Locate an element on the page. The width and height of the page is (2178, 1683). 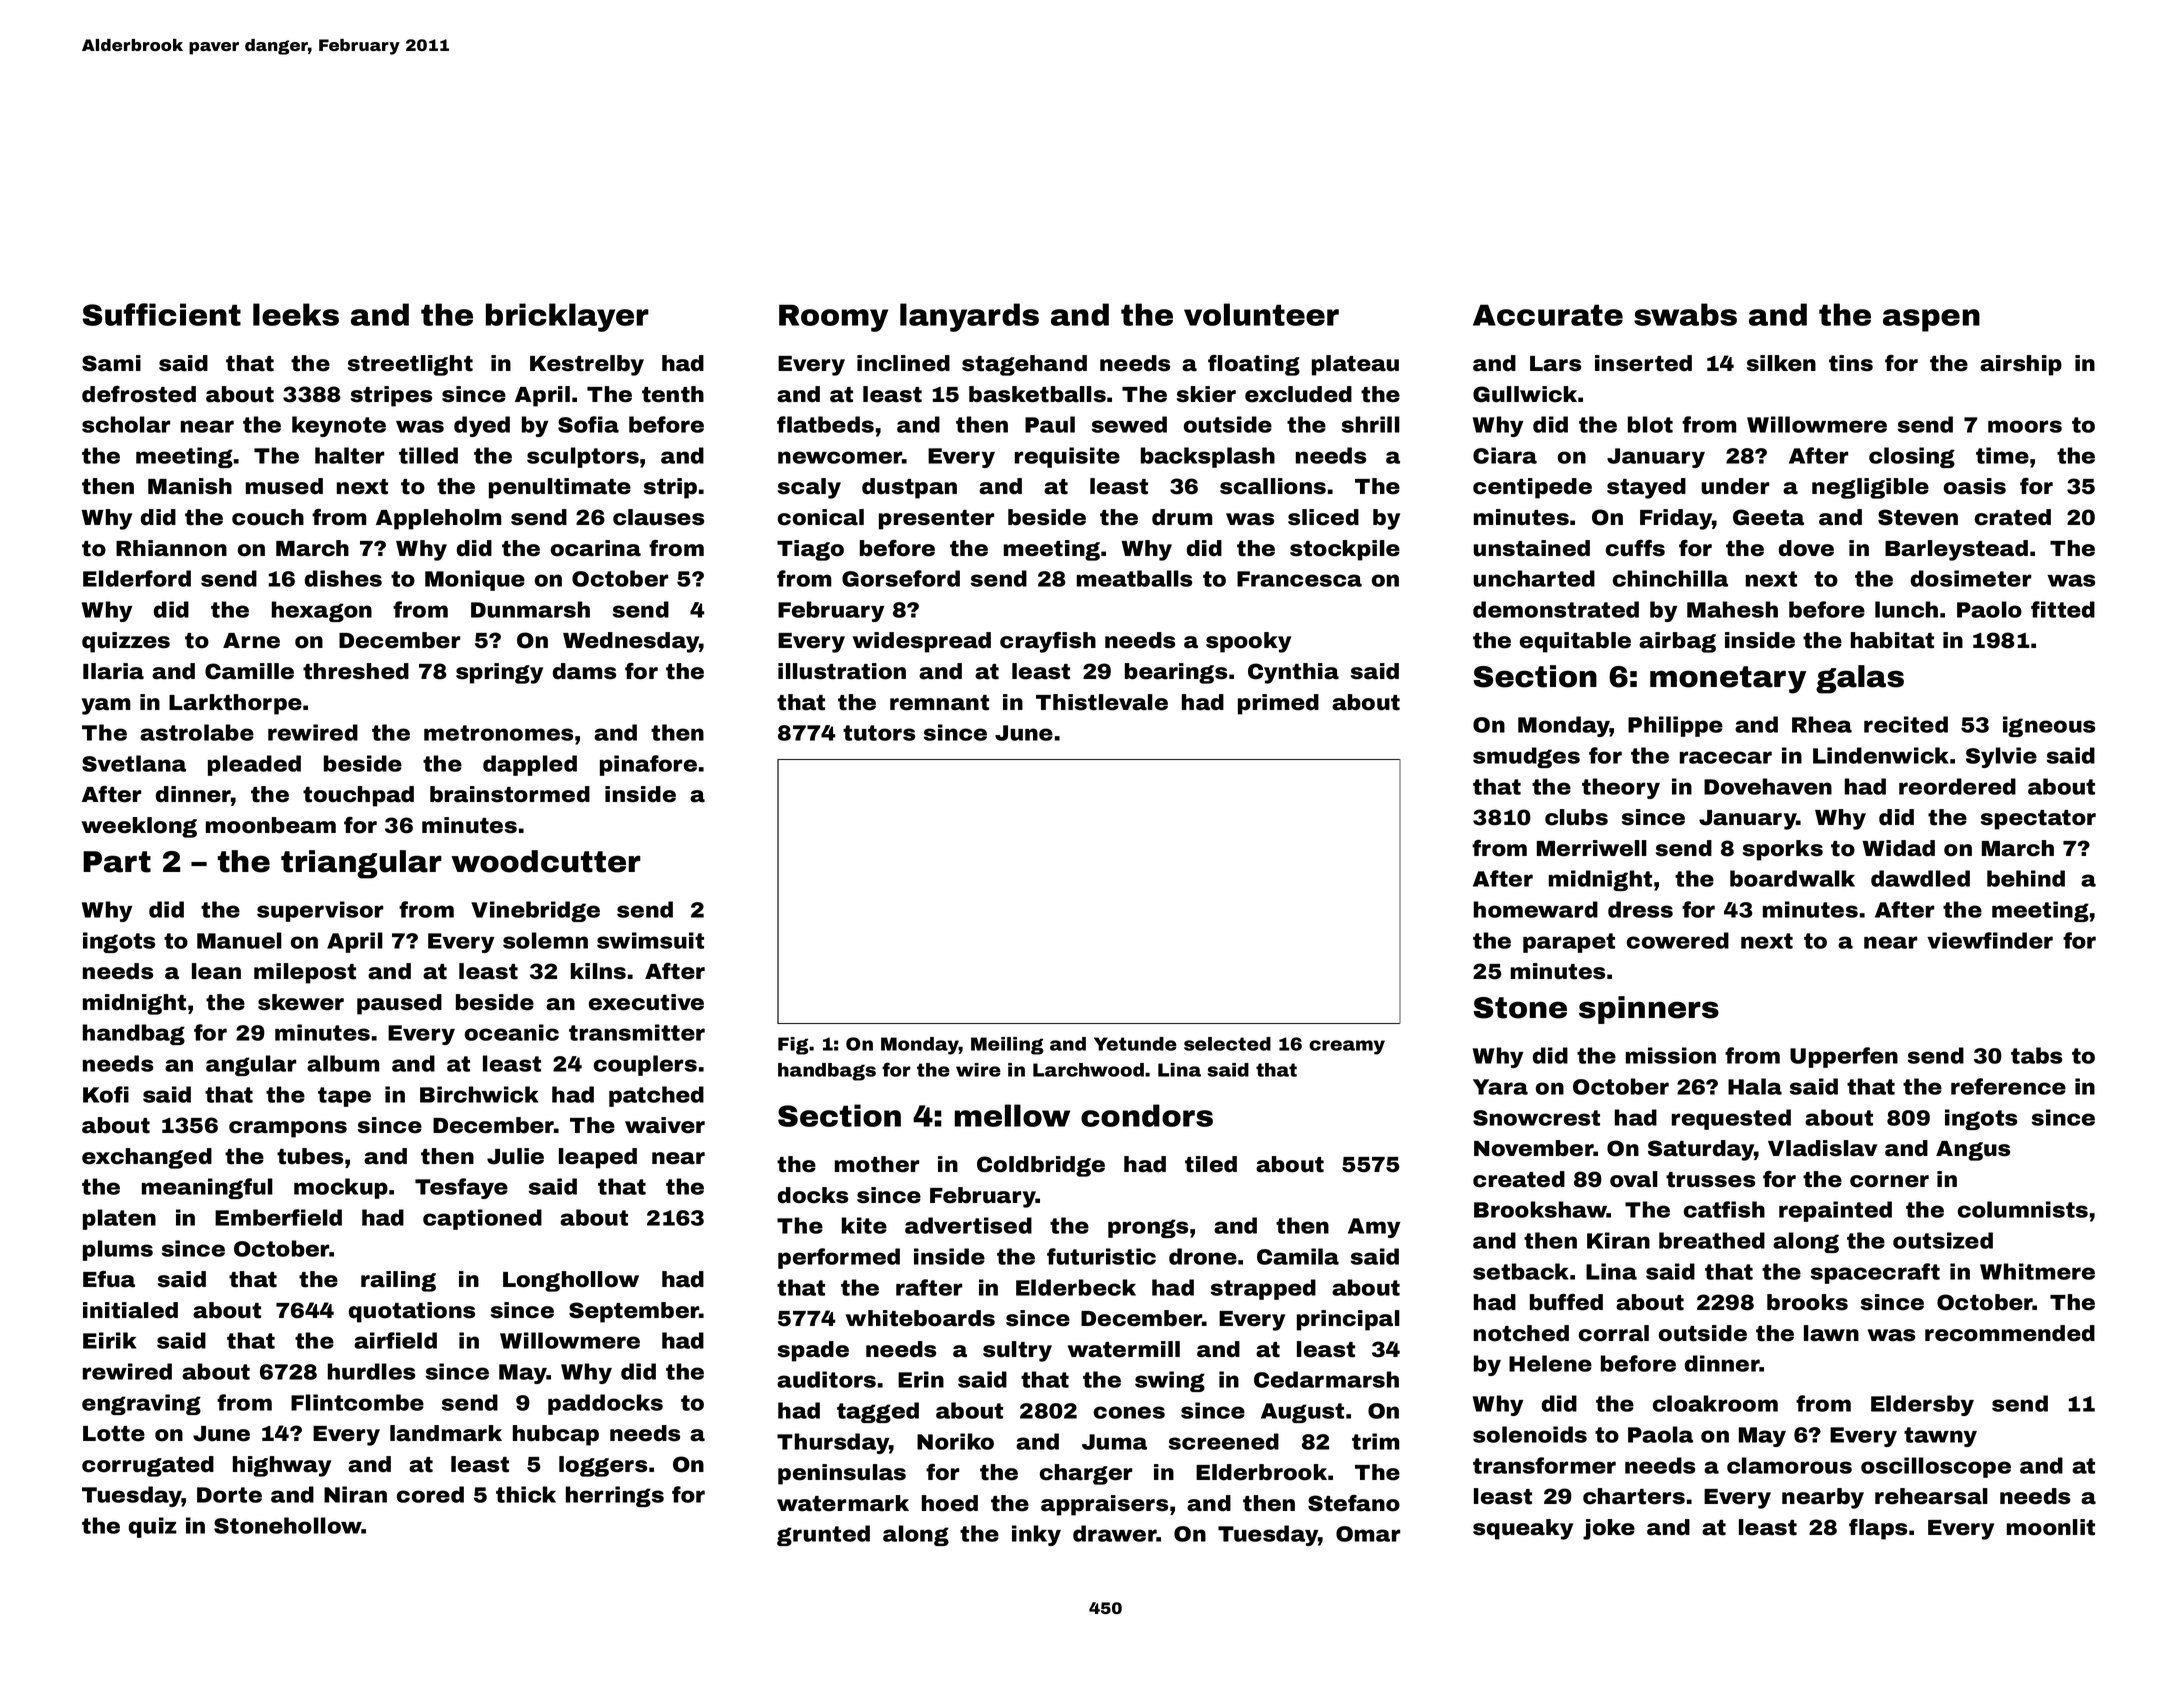
plateau is located at coordinates (1355, 365).
